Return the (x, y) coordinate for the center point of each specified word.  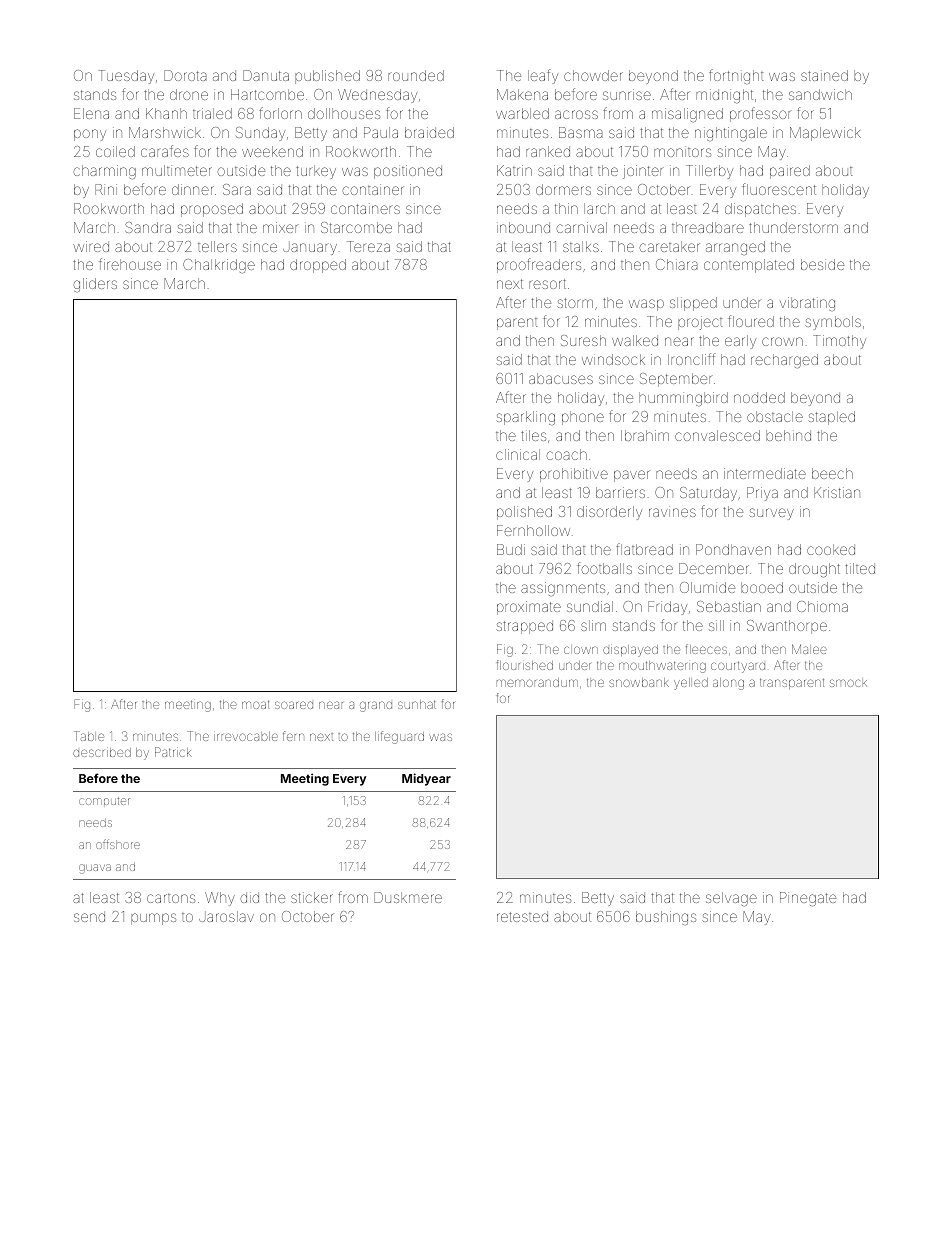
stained (824, 75)
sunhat (417, 704)
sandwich (820, 94)
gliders (95, 285)
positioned (408, 172)
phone (583, 418)
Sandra (148, 227)
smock (848, 683)
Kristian (837, 492)
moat (256, 704)
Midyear (426, 779)
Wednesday (377, 96)
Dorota (185, 75)
